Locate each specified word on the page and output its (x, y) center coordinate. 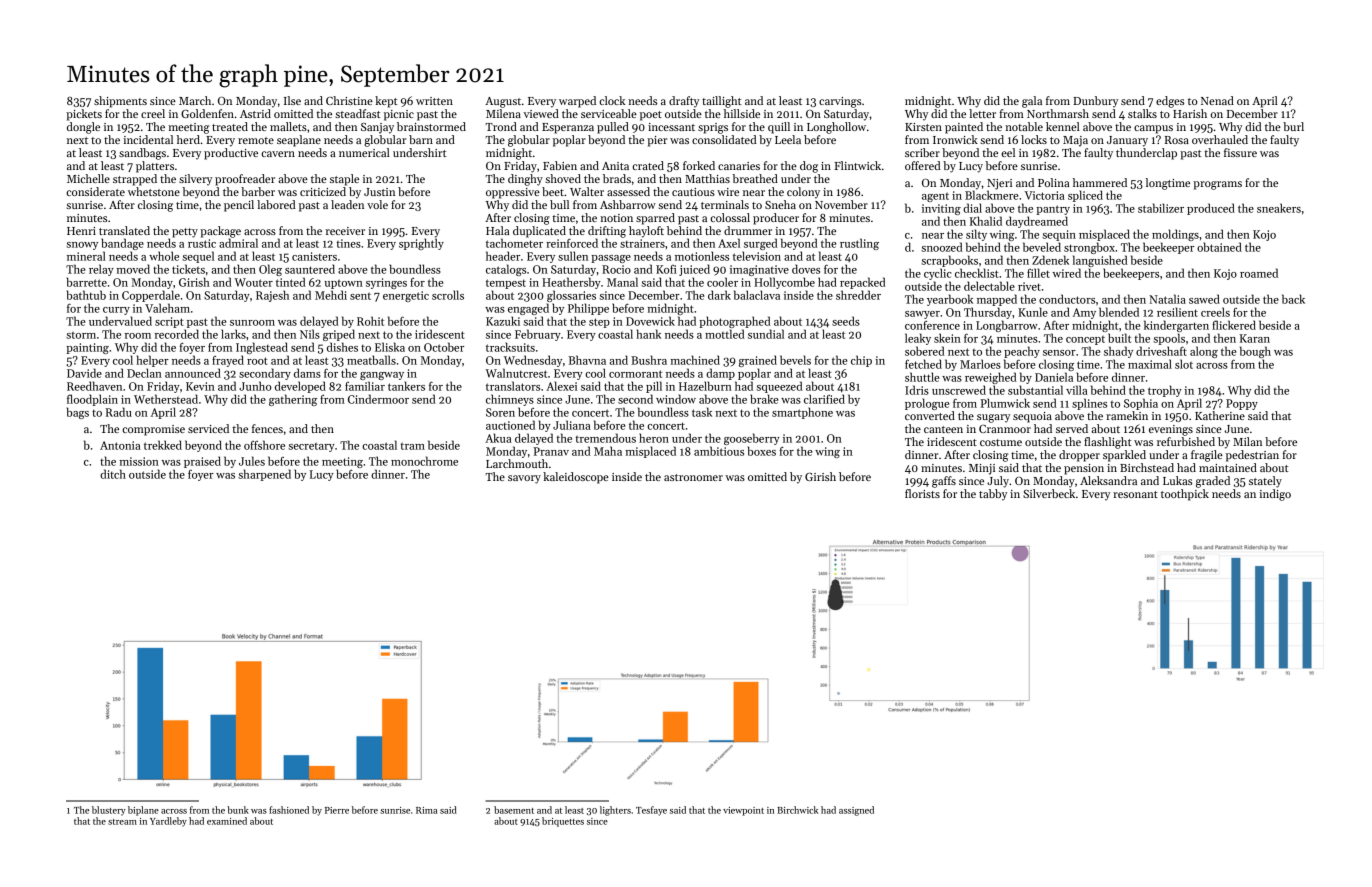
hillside (742, 113)
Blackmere (991, 195)
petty (185, 233)
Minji (982, 469)
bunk (238, 810)
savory (524, 479)
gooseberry (752, 439)
